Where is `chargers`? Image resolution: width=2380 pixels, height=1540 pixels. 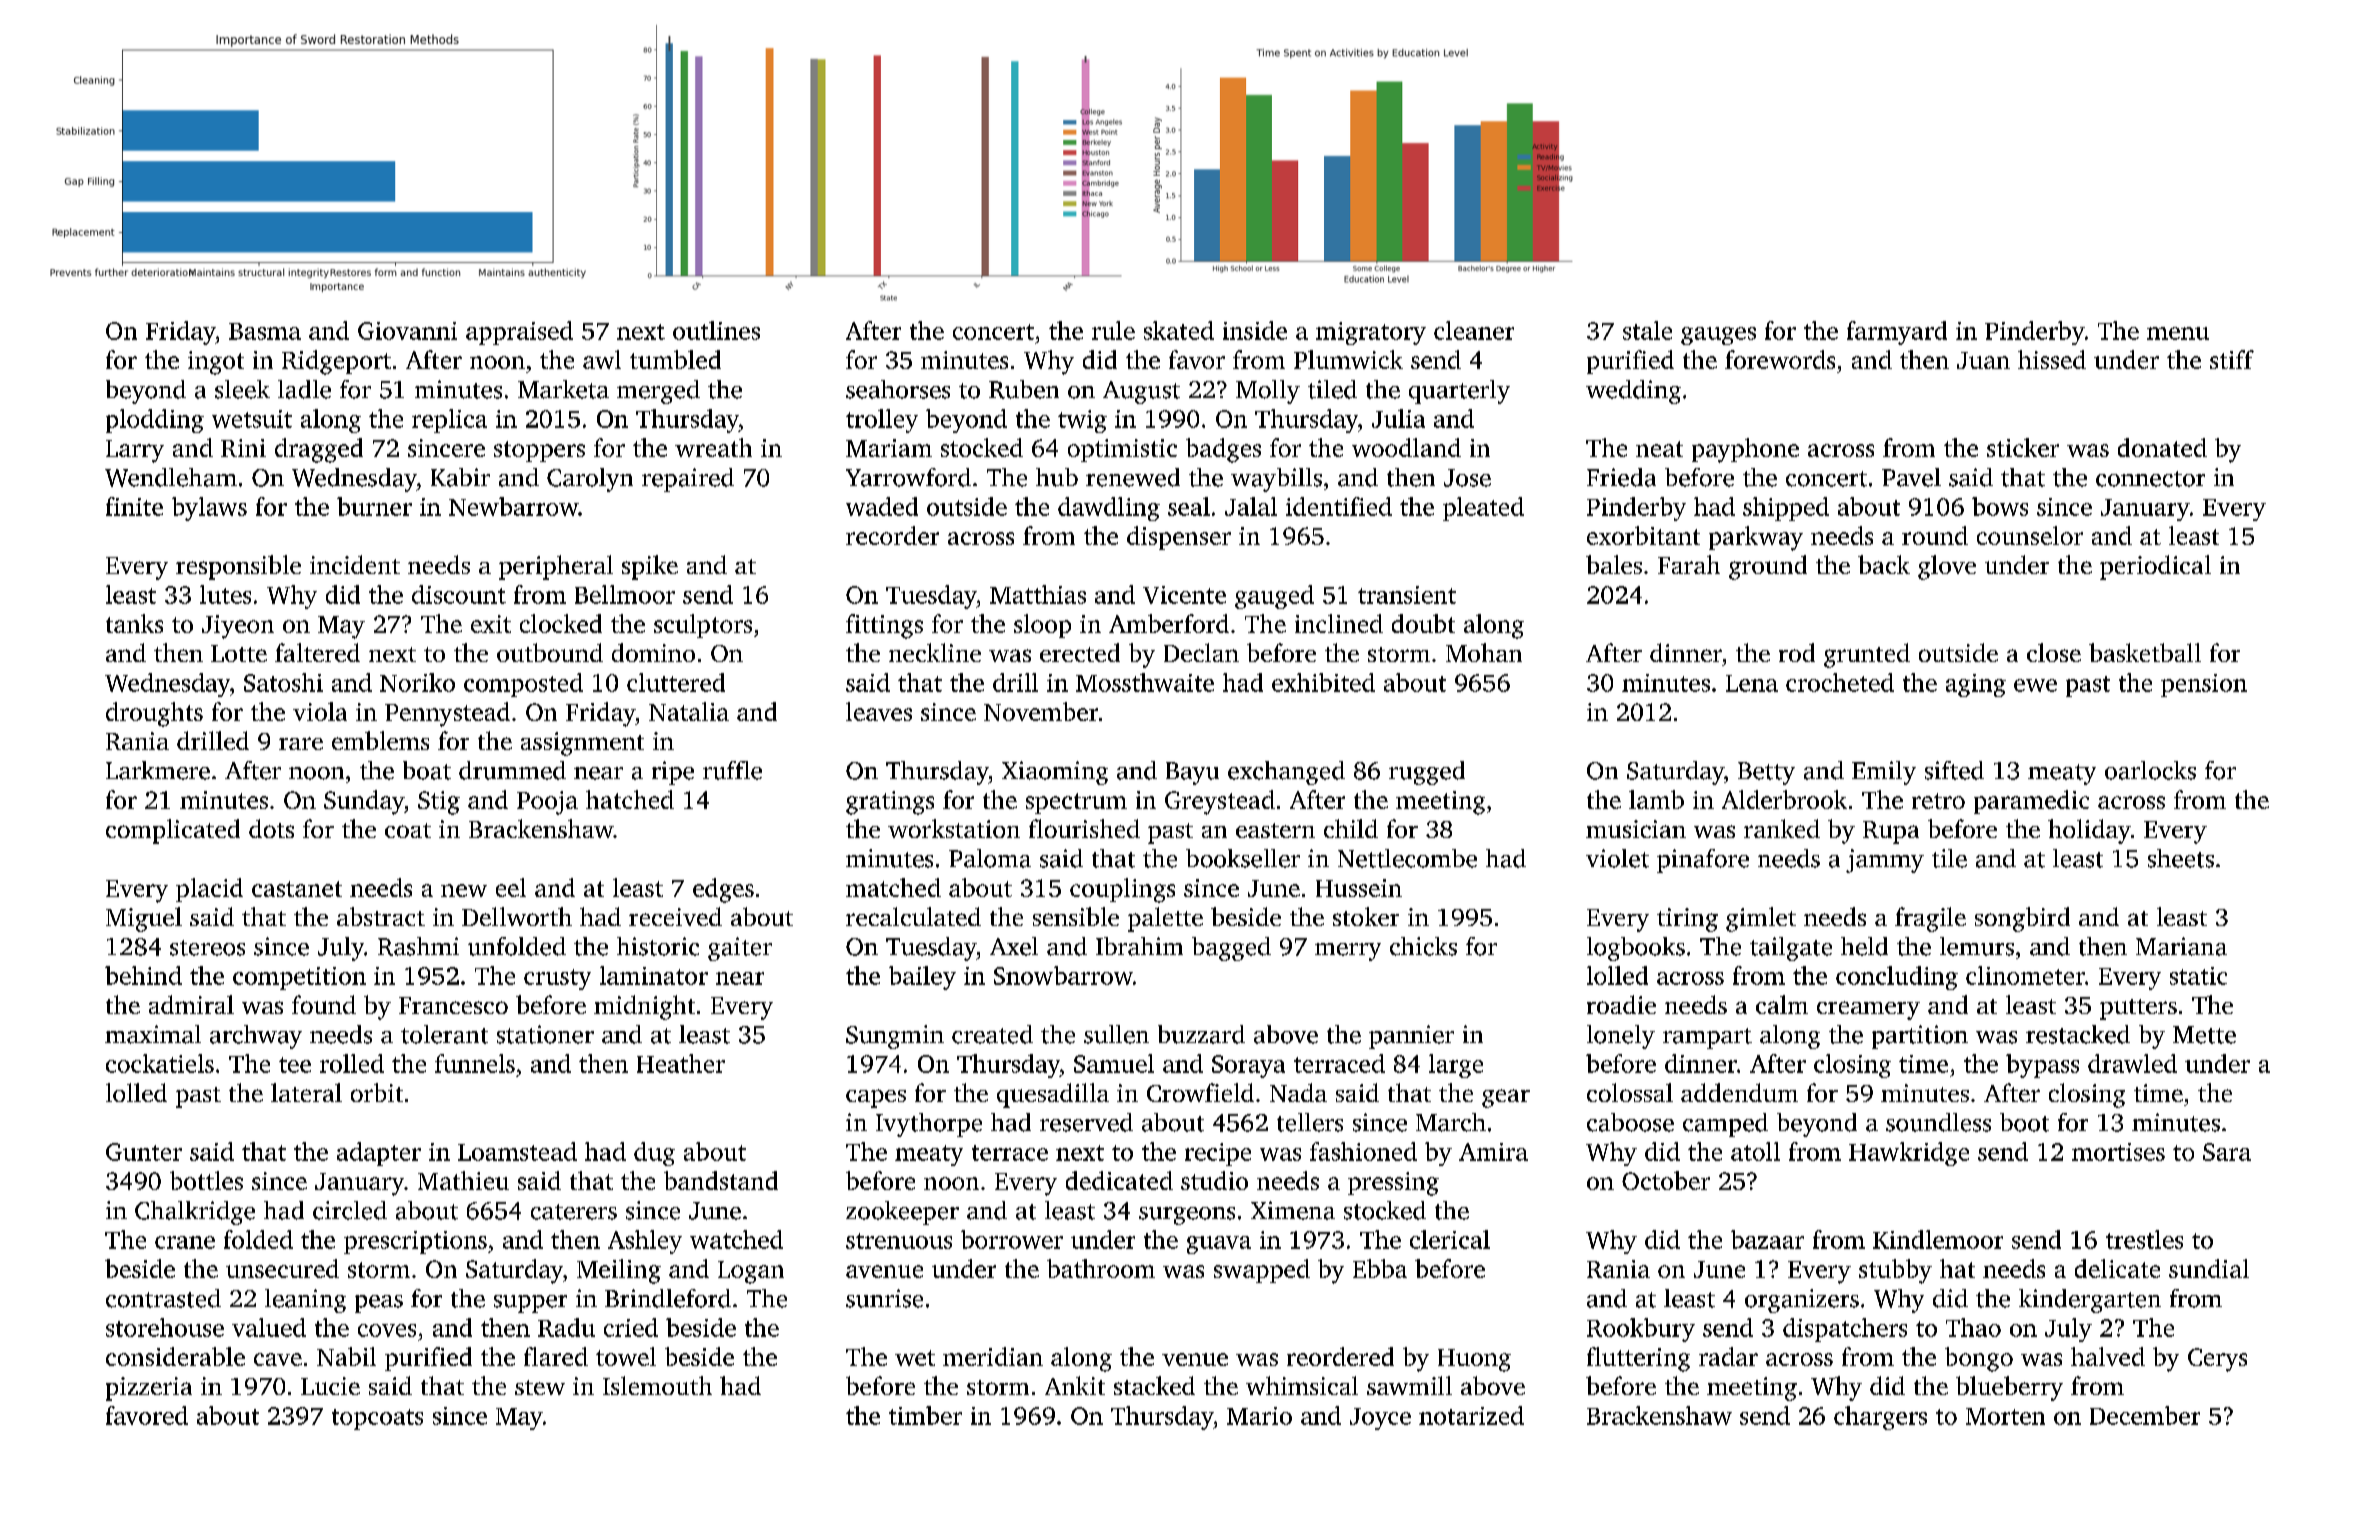
chargers is located at coordinates (1880, 1418).
